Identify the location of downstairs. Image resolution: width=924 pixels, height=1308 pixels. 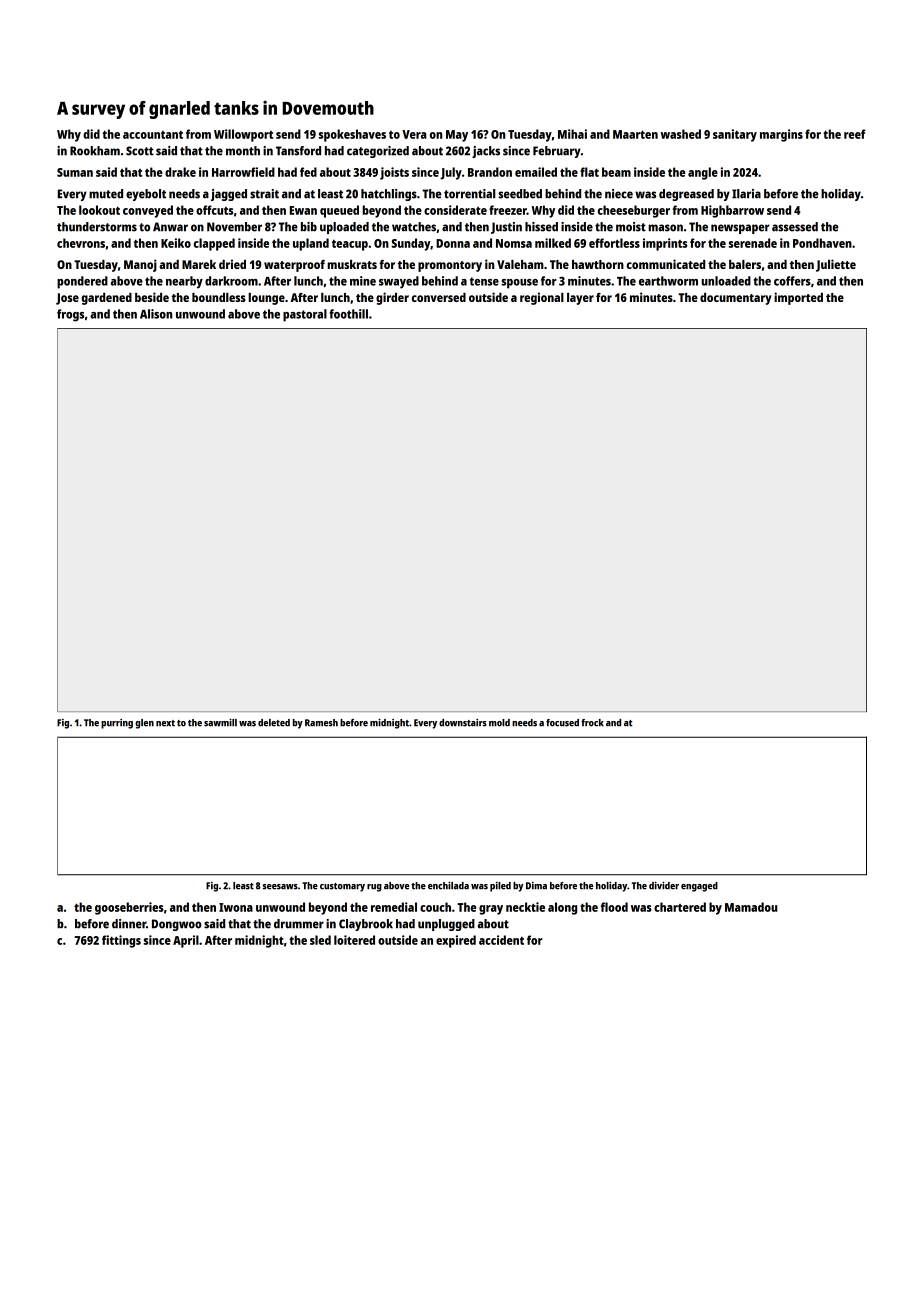
(463, 723).
